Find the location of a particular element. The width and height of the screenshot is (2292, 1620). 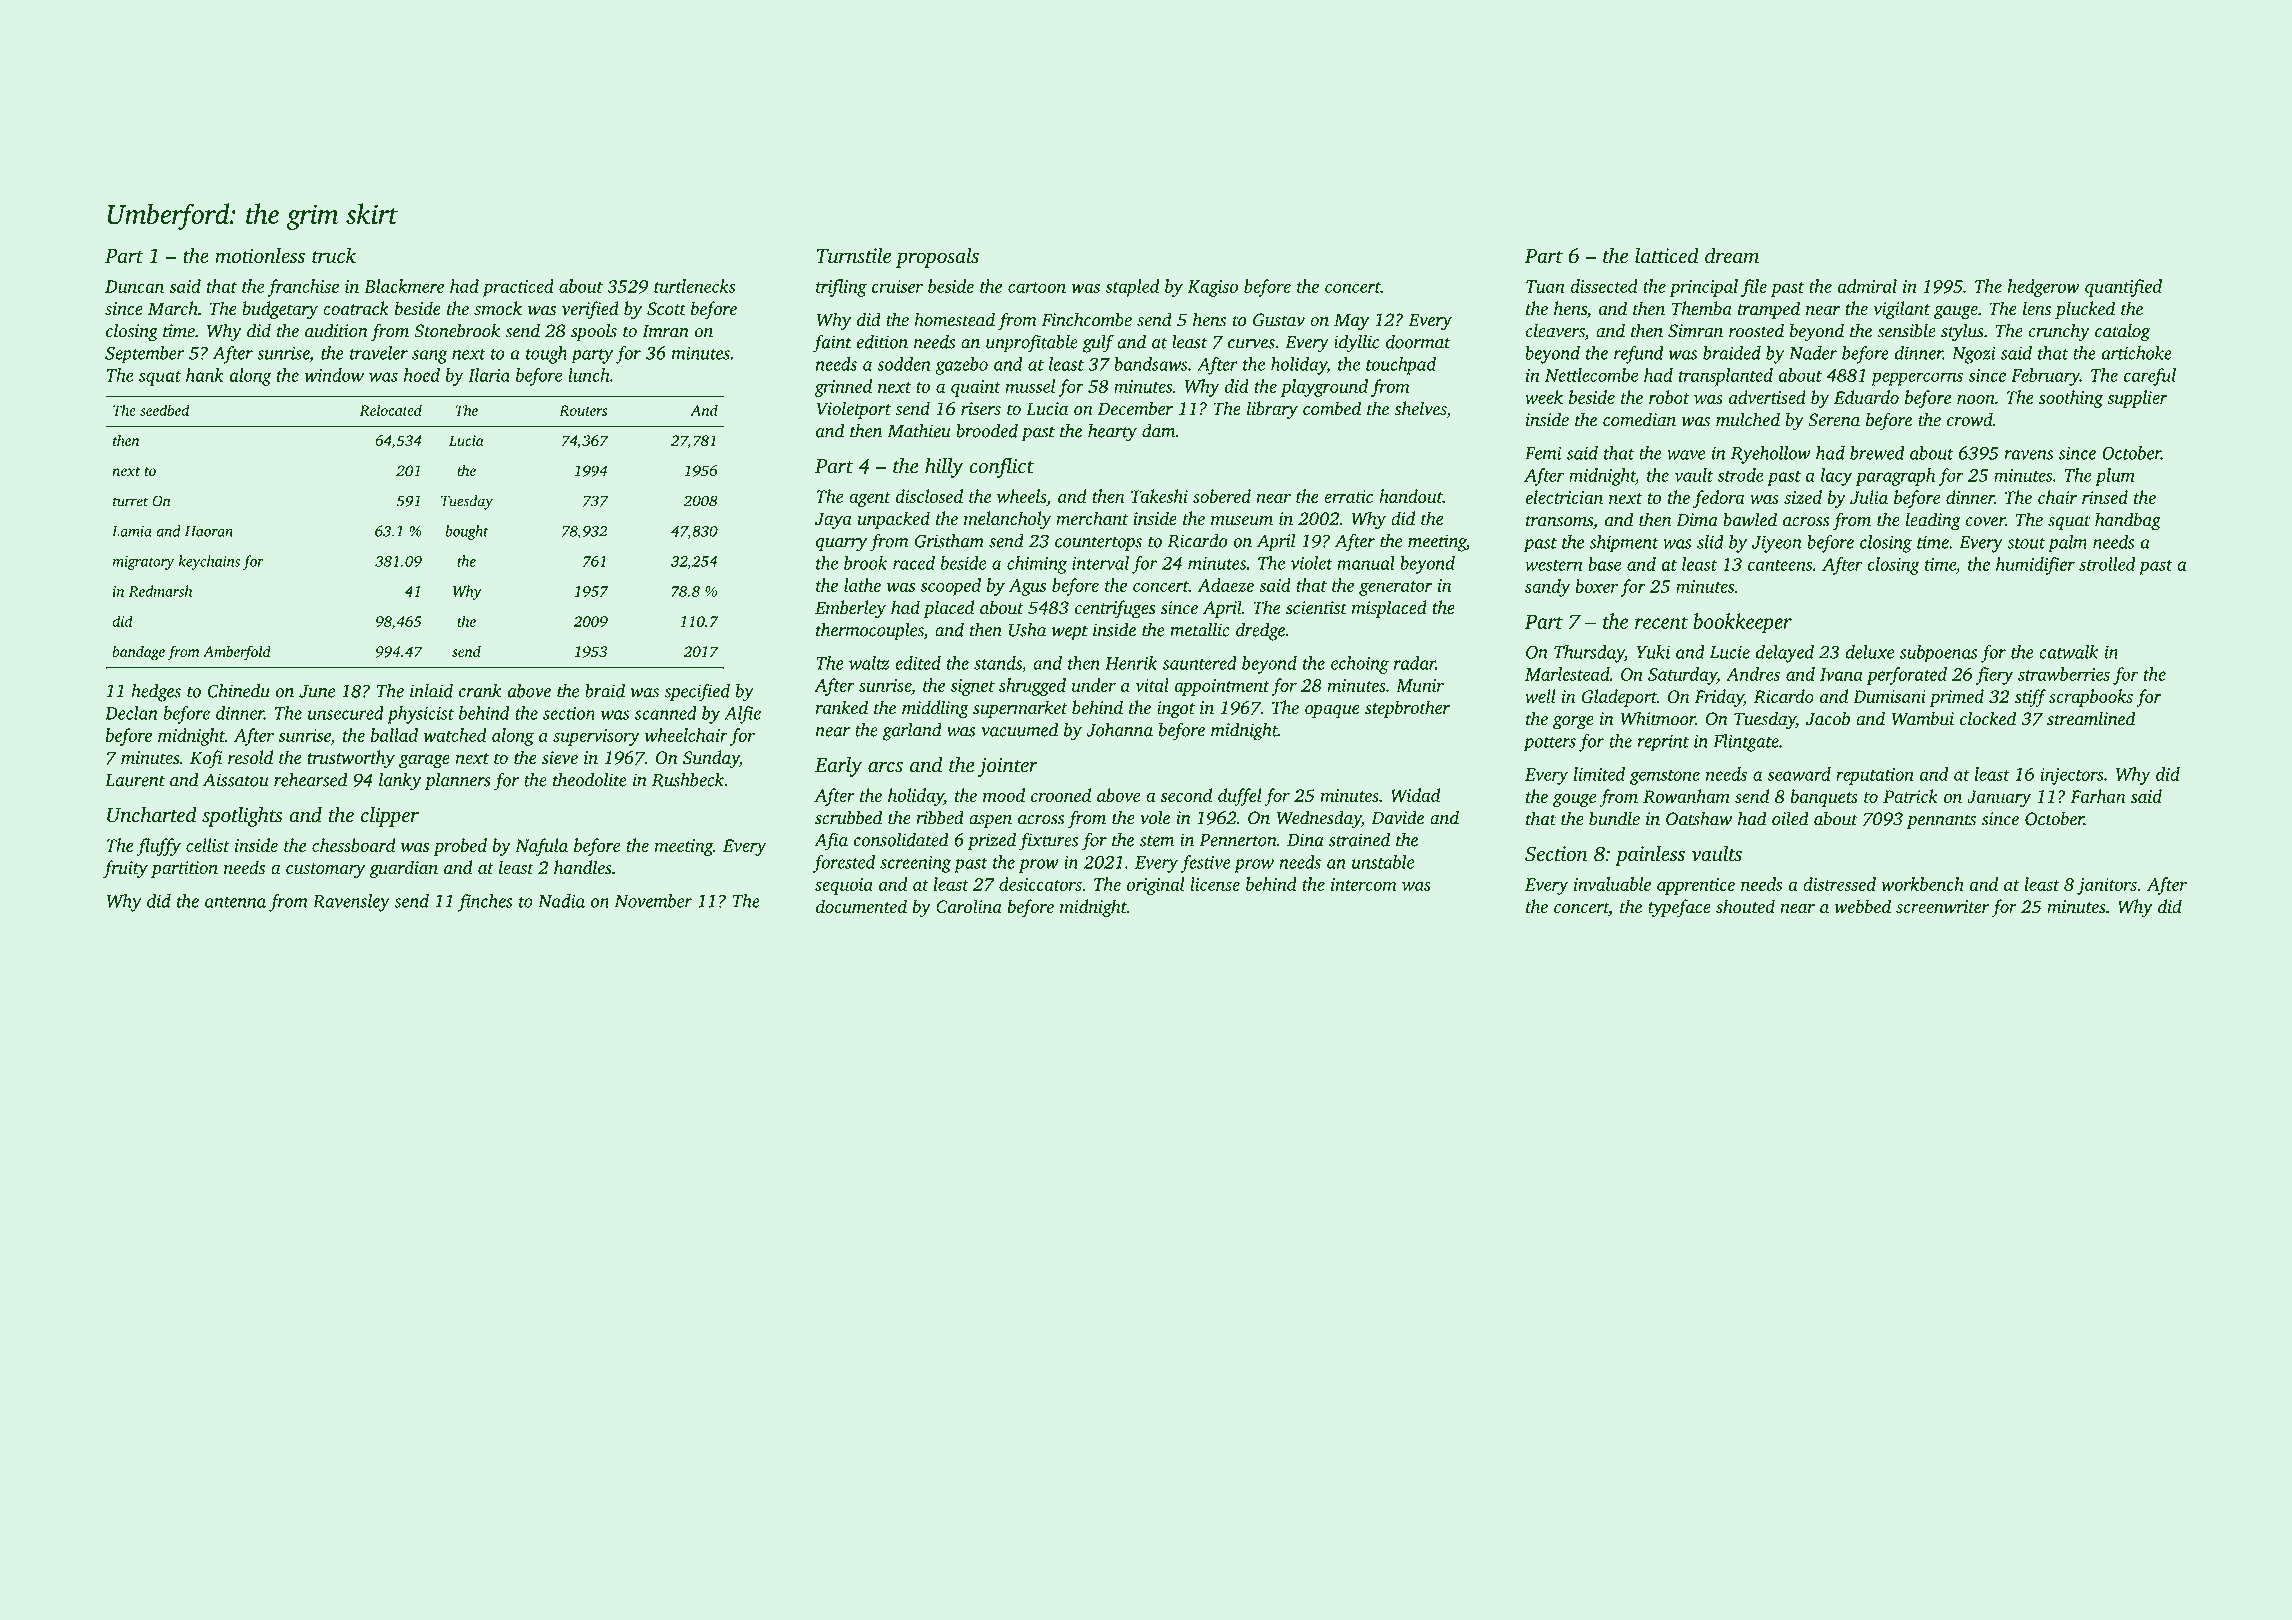

boxer is located at coordinates (1596, 586).
